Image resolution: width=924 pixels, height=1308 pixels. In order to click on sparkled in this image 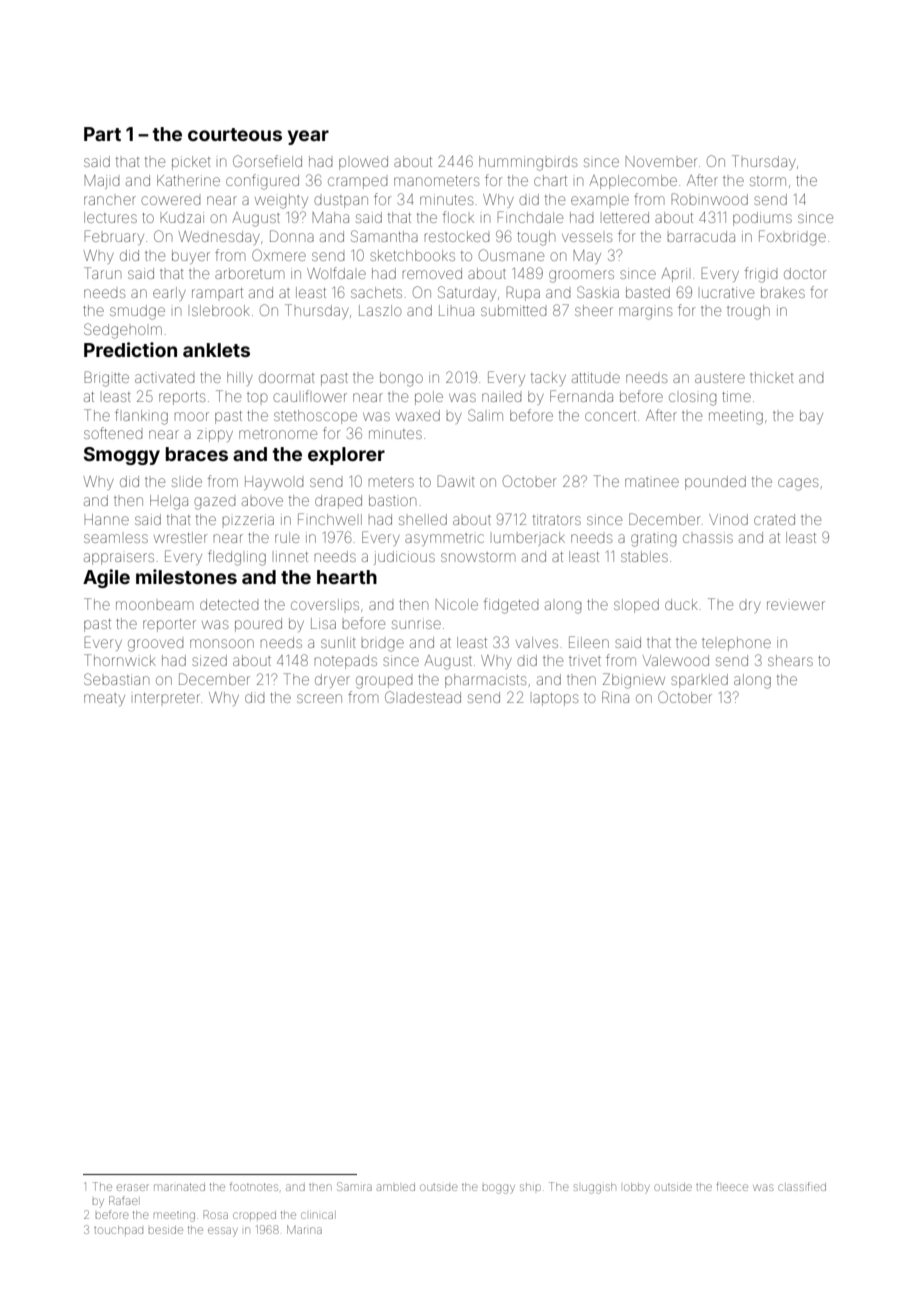, I will do `click(699, 681)`.
